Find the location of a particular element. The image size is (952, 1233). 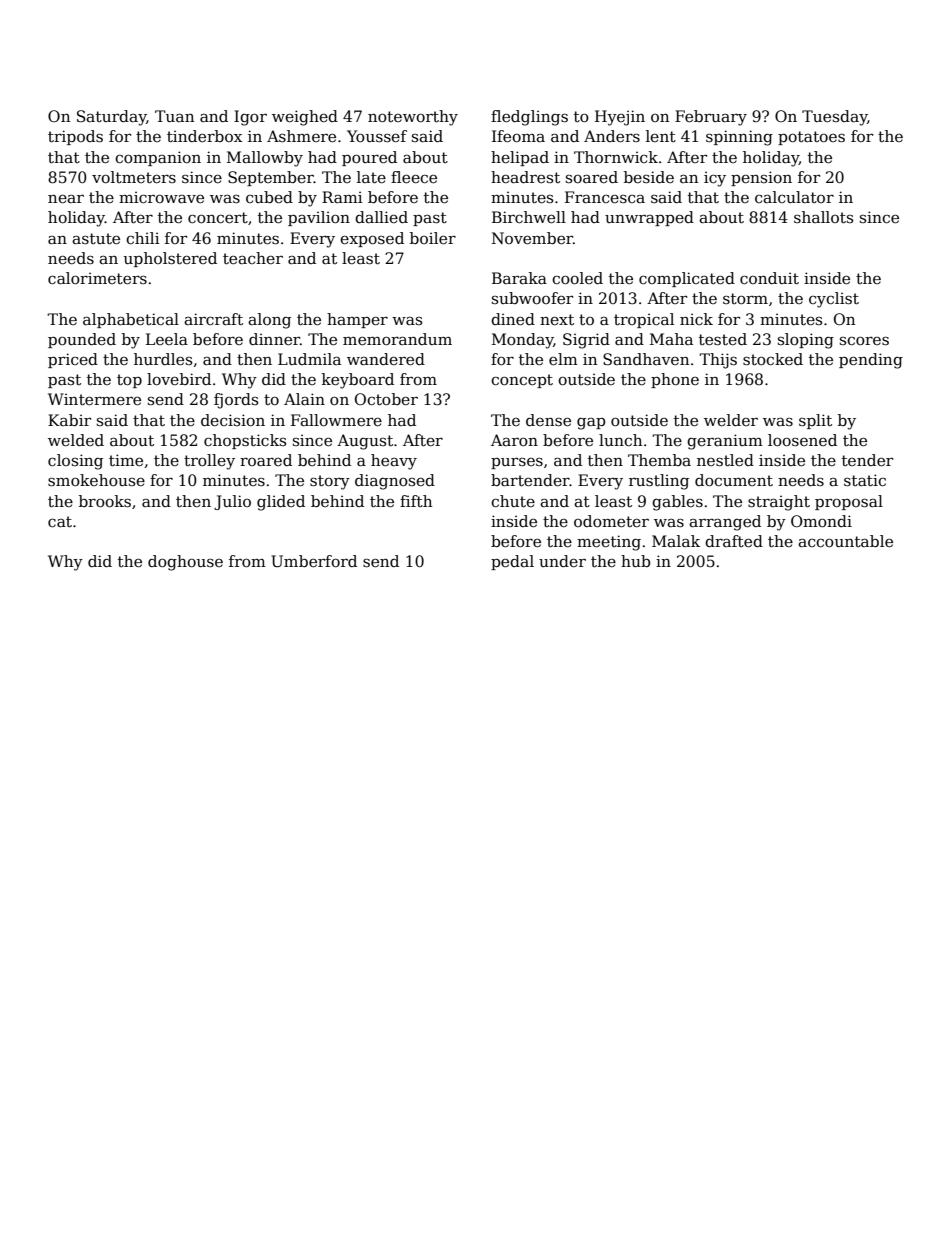

Tuan is located at coordinates (174, 116).
